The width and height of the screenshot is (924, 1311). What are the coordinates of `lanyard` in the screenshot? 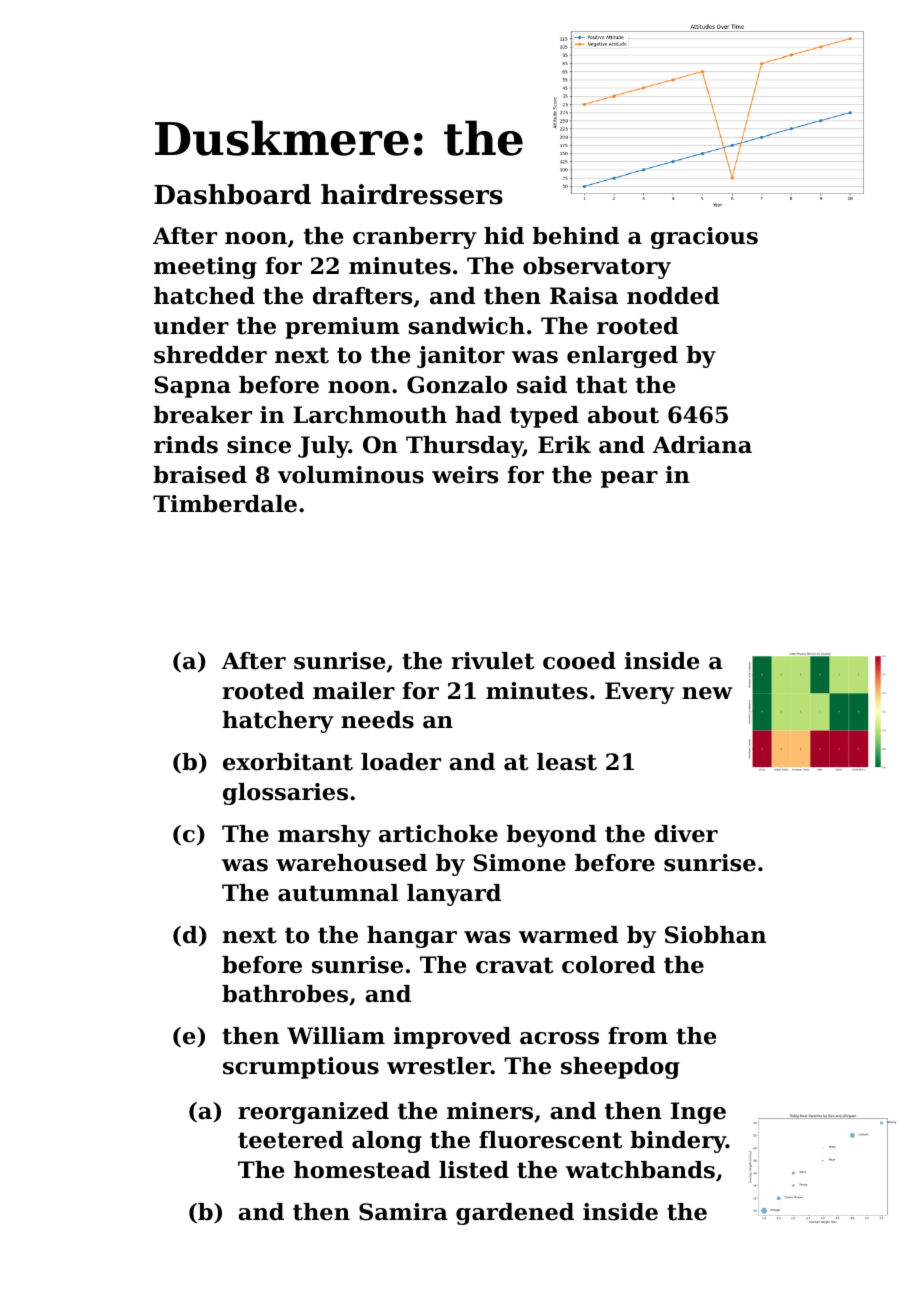 It's located at (454, 895).
